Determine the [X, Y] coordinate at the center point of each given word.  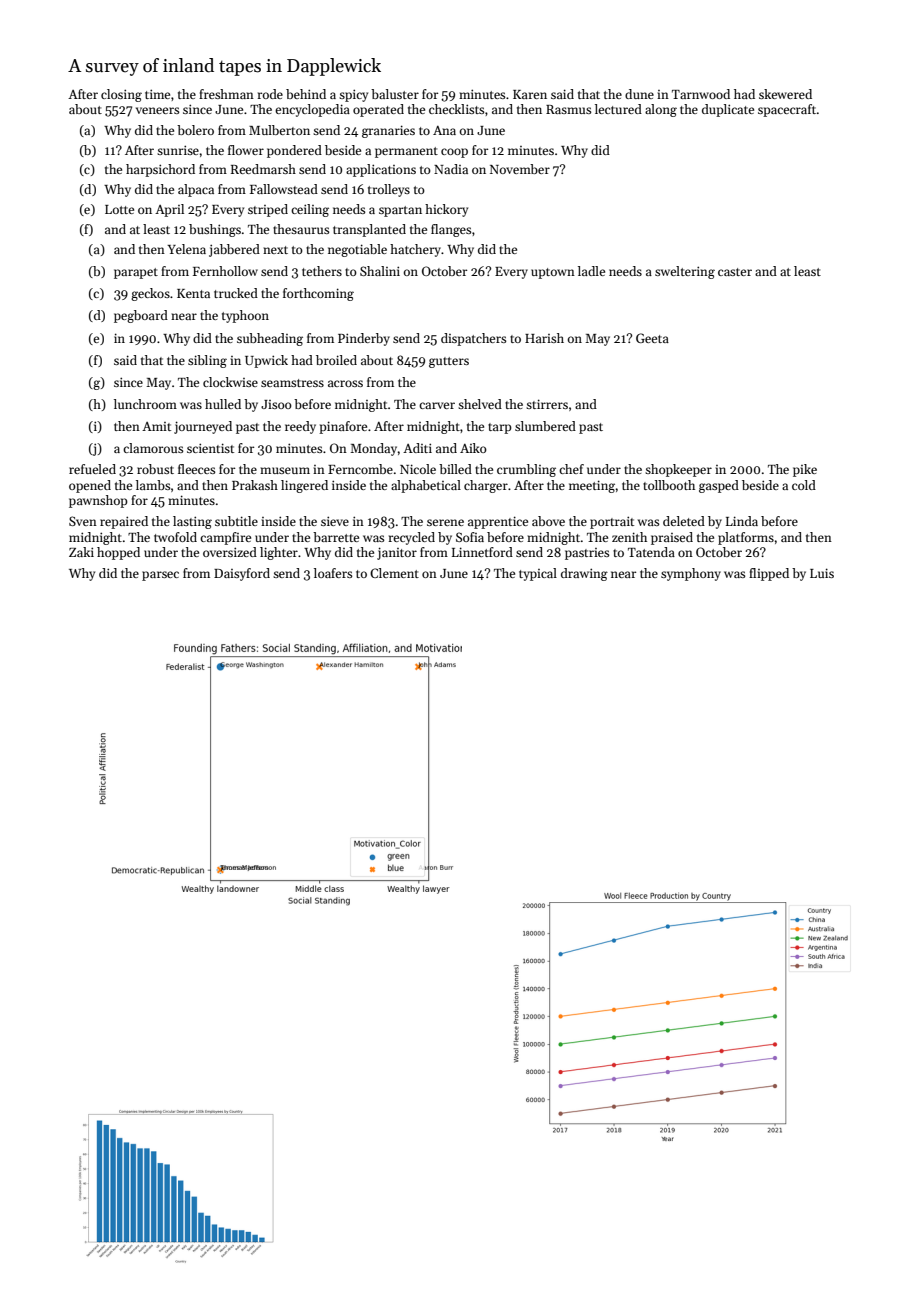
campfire [225, 538]
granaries [388, 131]
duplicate [728, 110]
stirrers [547, 404]
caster [735, 272]
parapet [136, 273]
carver [437, 405]
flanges [451, 230]
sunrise [178, 150]
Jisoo [276, 404]
